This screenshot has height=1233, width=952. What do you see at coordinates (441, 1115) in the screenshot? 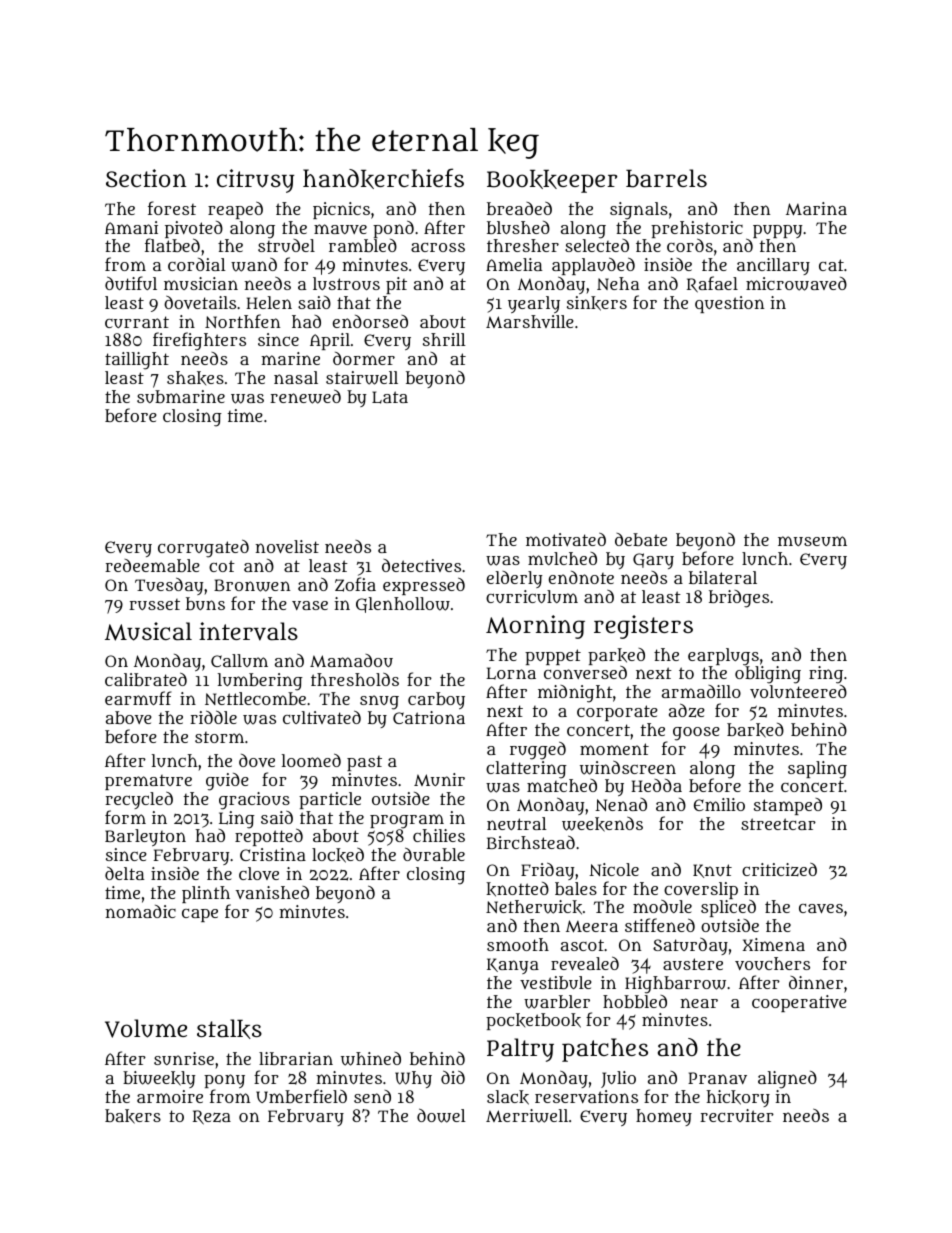
I see `dowel` at bounding box center [441, 1115].
